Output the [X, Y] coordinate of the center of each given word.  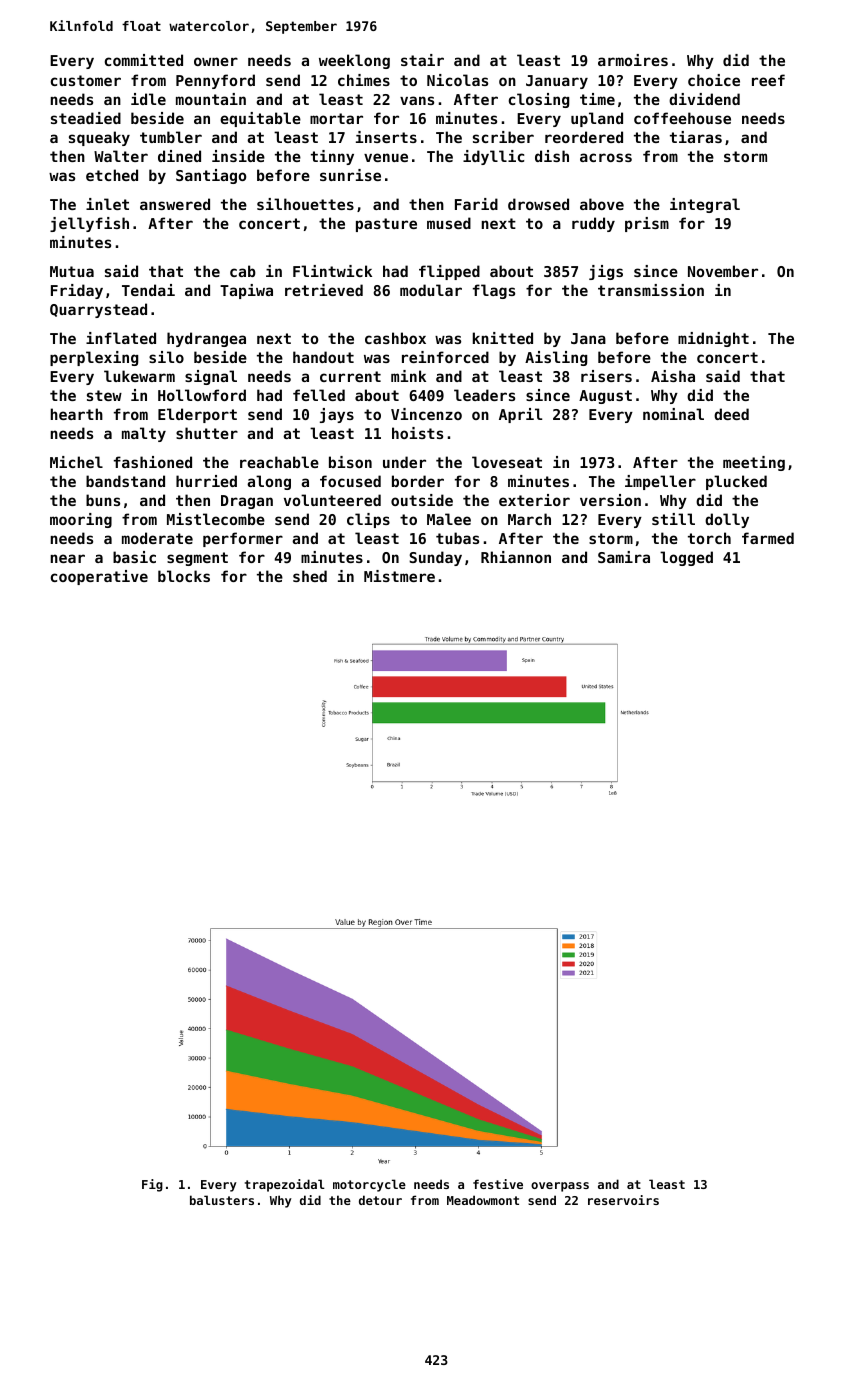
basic [134, 557]
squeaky [99, 138]
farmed [768, 538]
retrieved [324, 290]
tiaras [696, 137]
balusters [222, 1200]
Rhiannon [516, 557]
